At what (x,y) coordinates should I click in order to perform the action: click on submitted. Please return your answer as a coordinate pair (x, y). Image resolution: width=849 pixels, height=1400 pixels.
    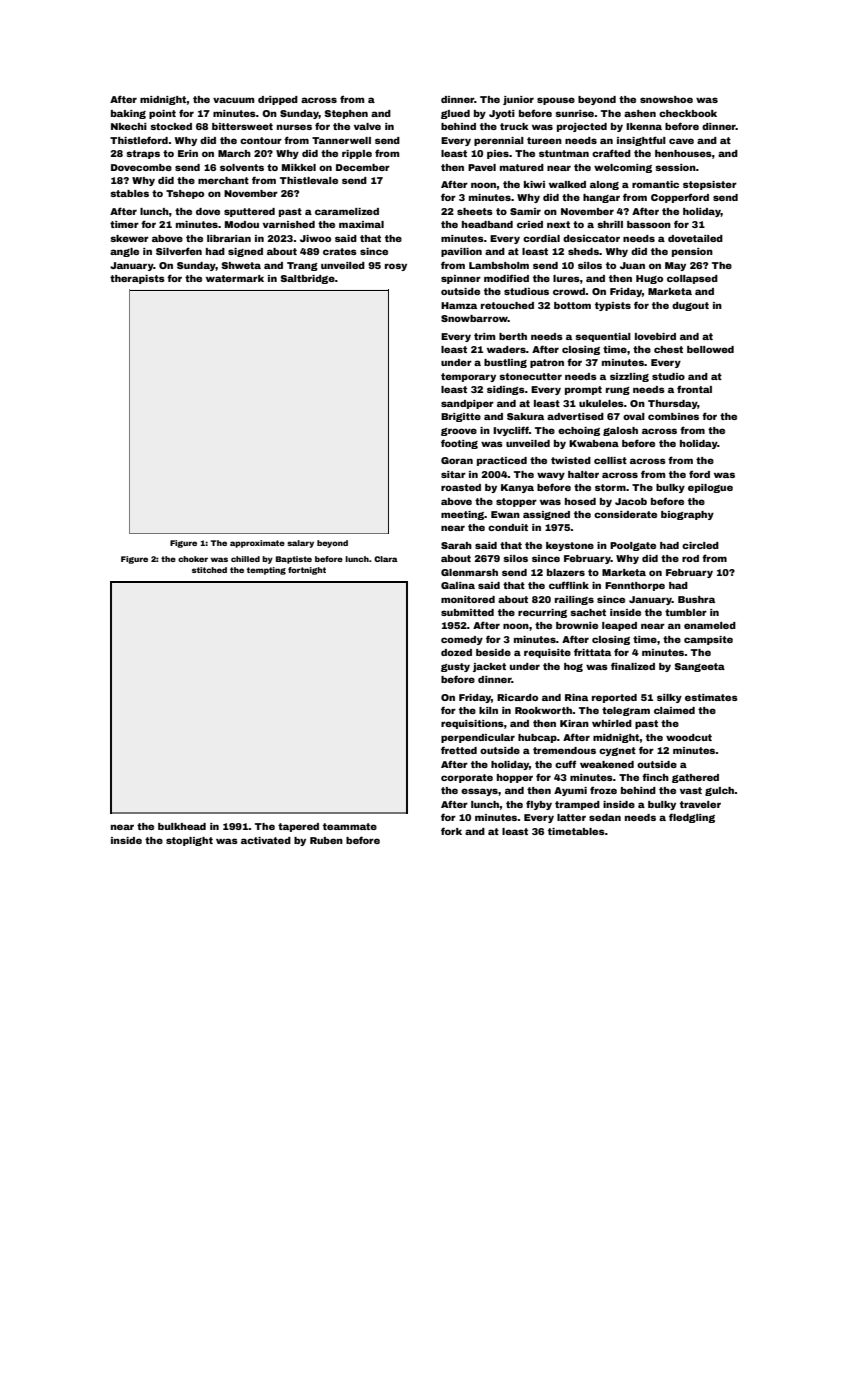
    Looking at the image, I should click on (467, 612).
